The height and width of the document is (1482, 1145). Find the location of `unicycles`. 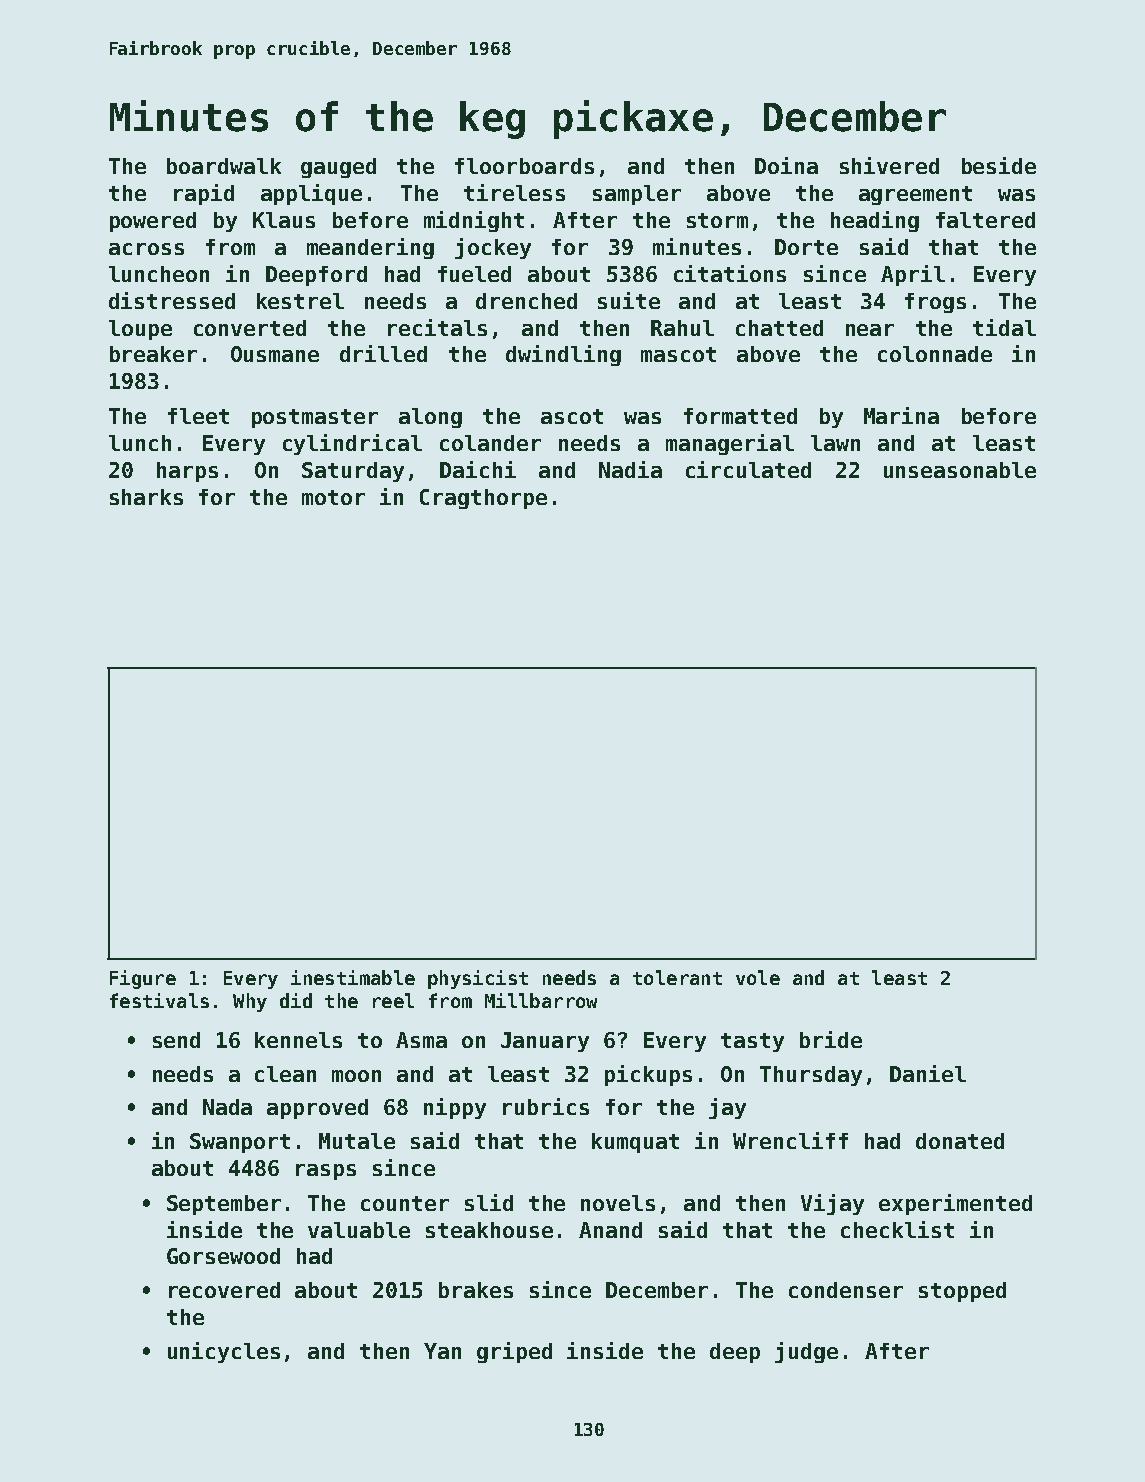

unicycles is located at coordinates (224, 1352).
